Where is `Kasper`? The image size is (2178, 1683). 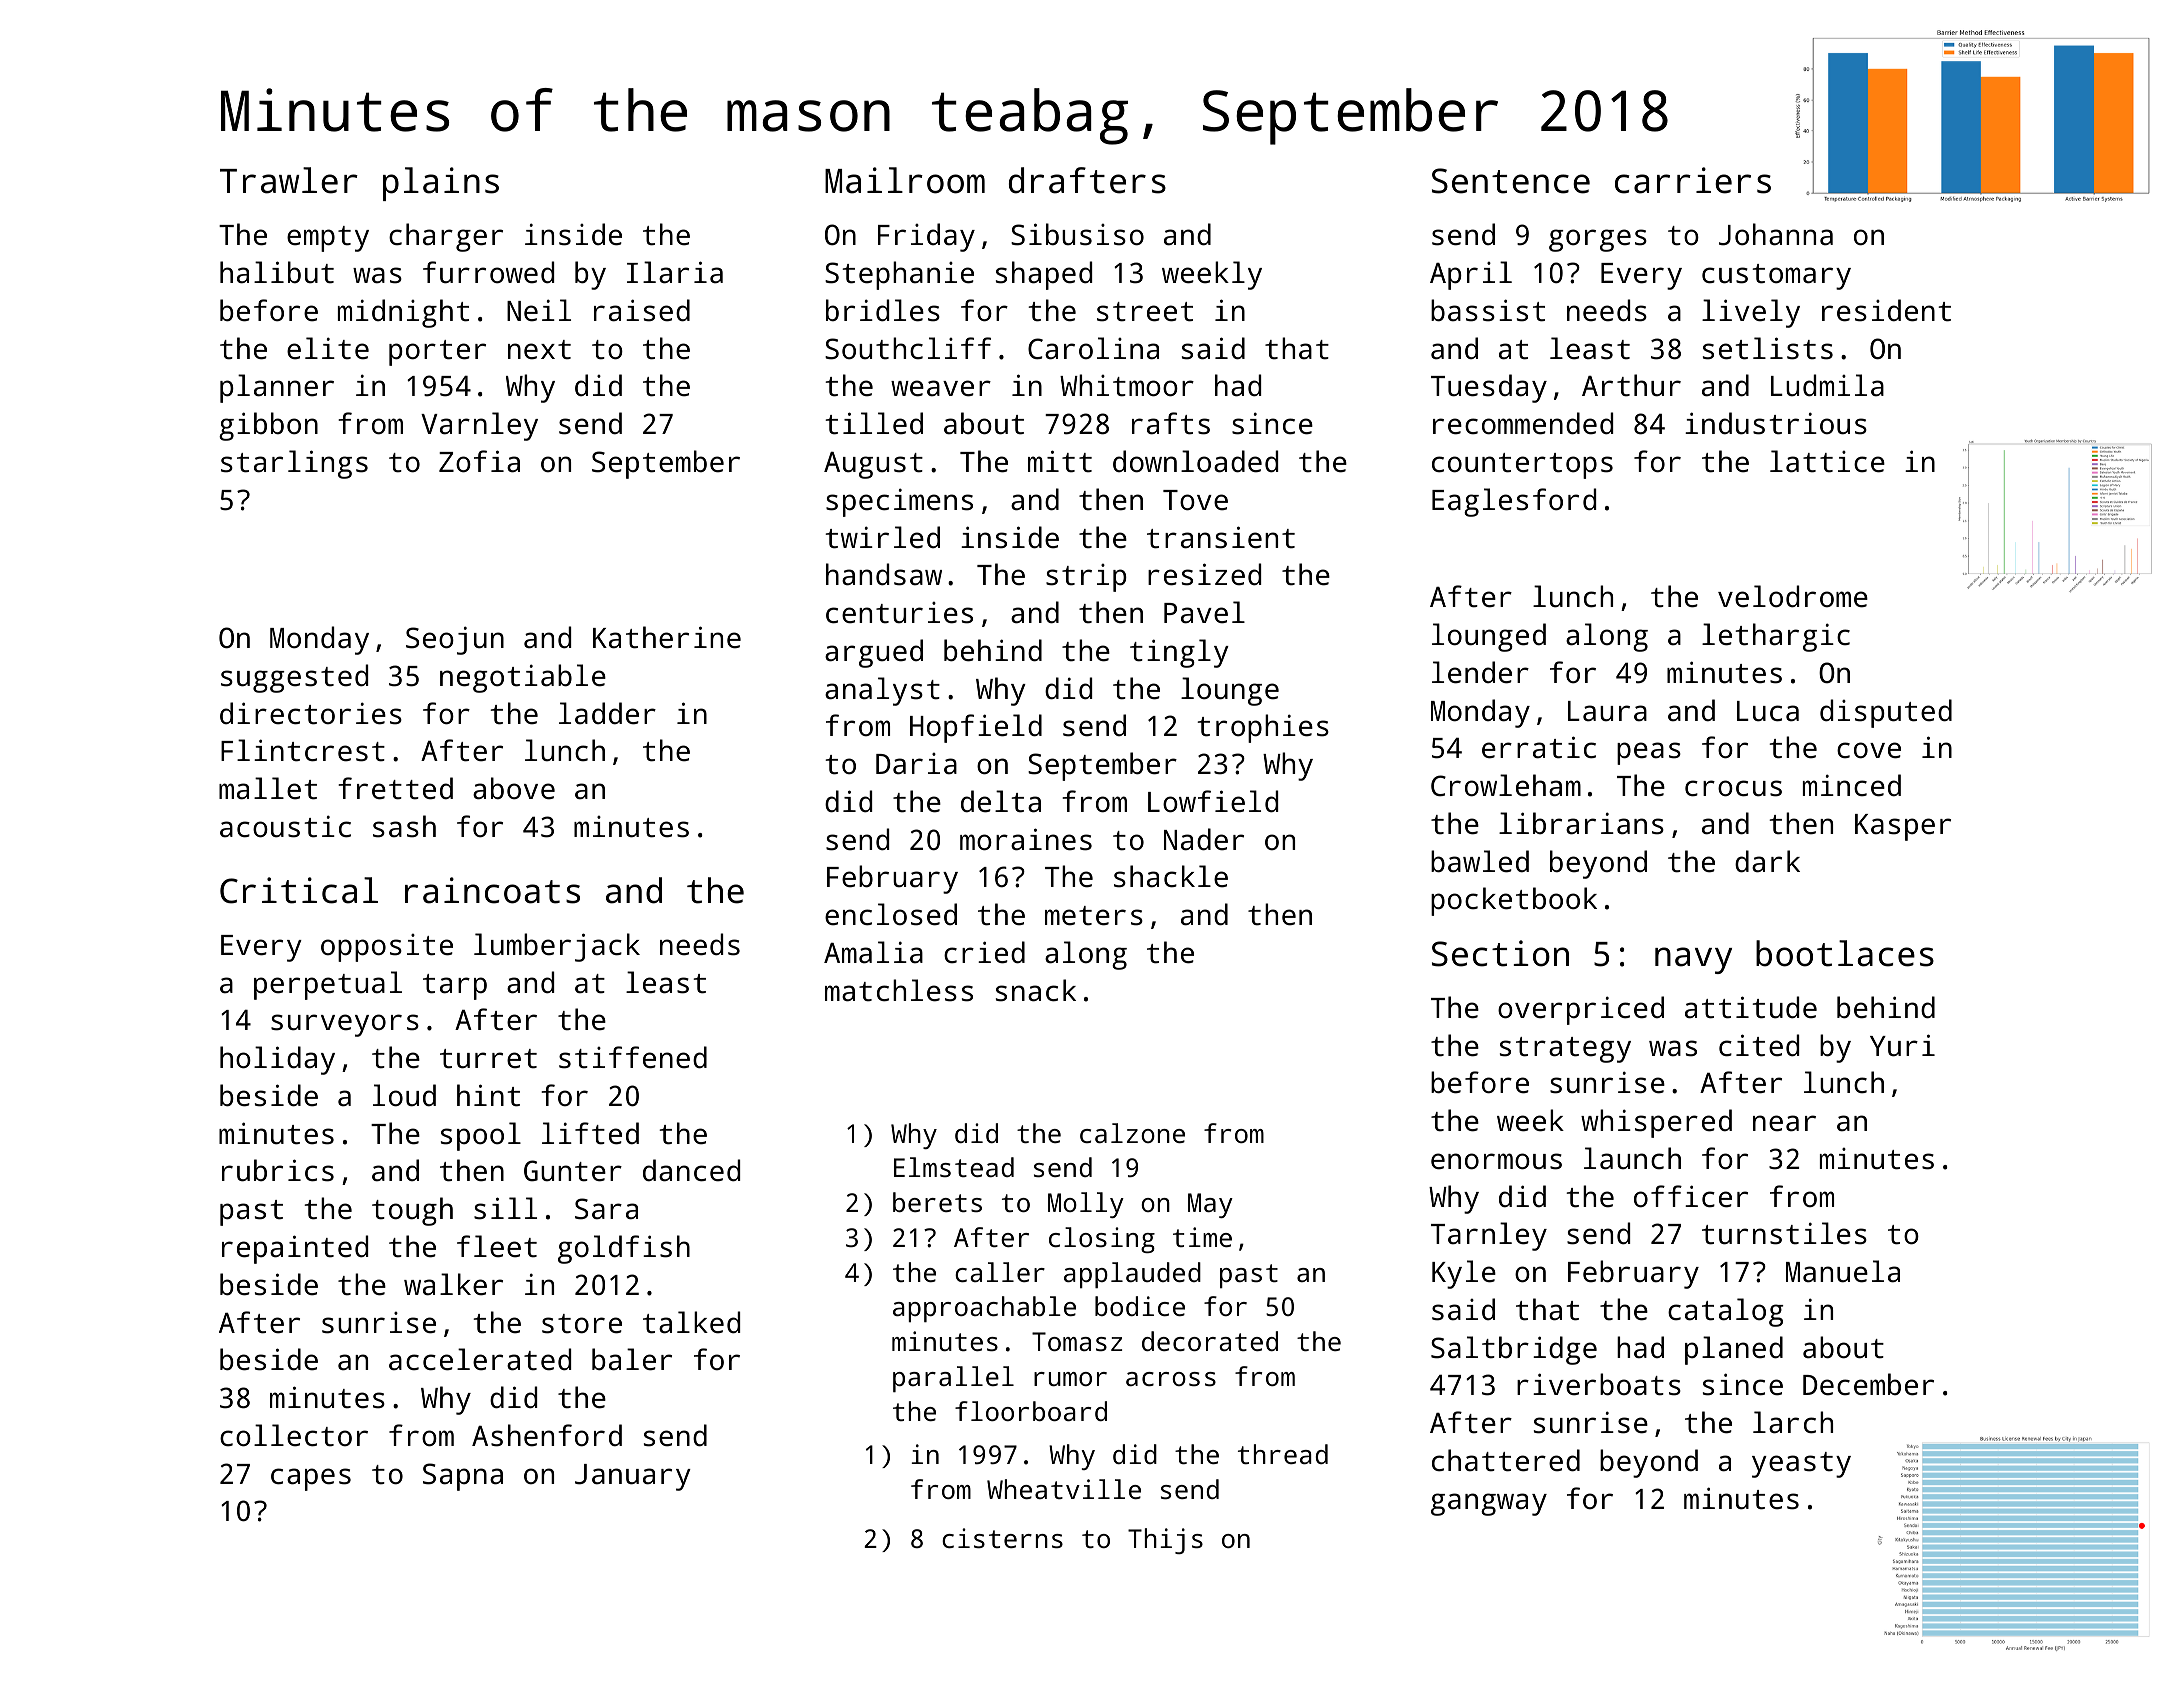 Kasper is located at coordinates (1903, 827).
